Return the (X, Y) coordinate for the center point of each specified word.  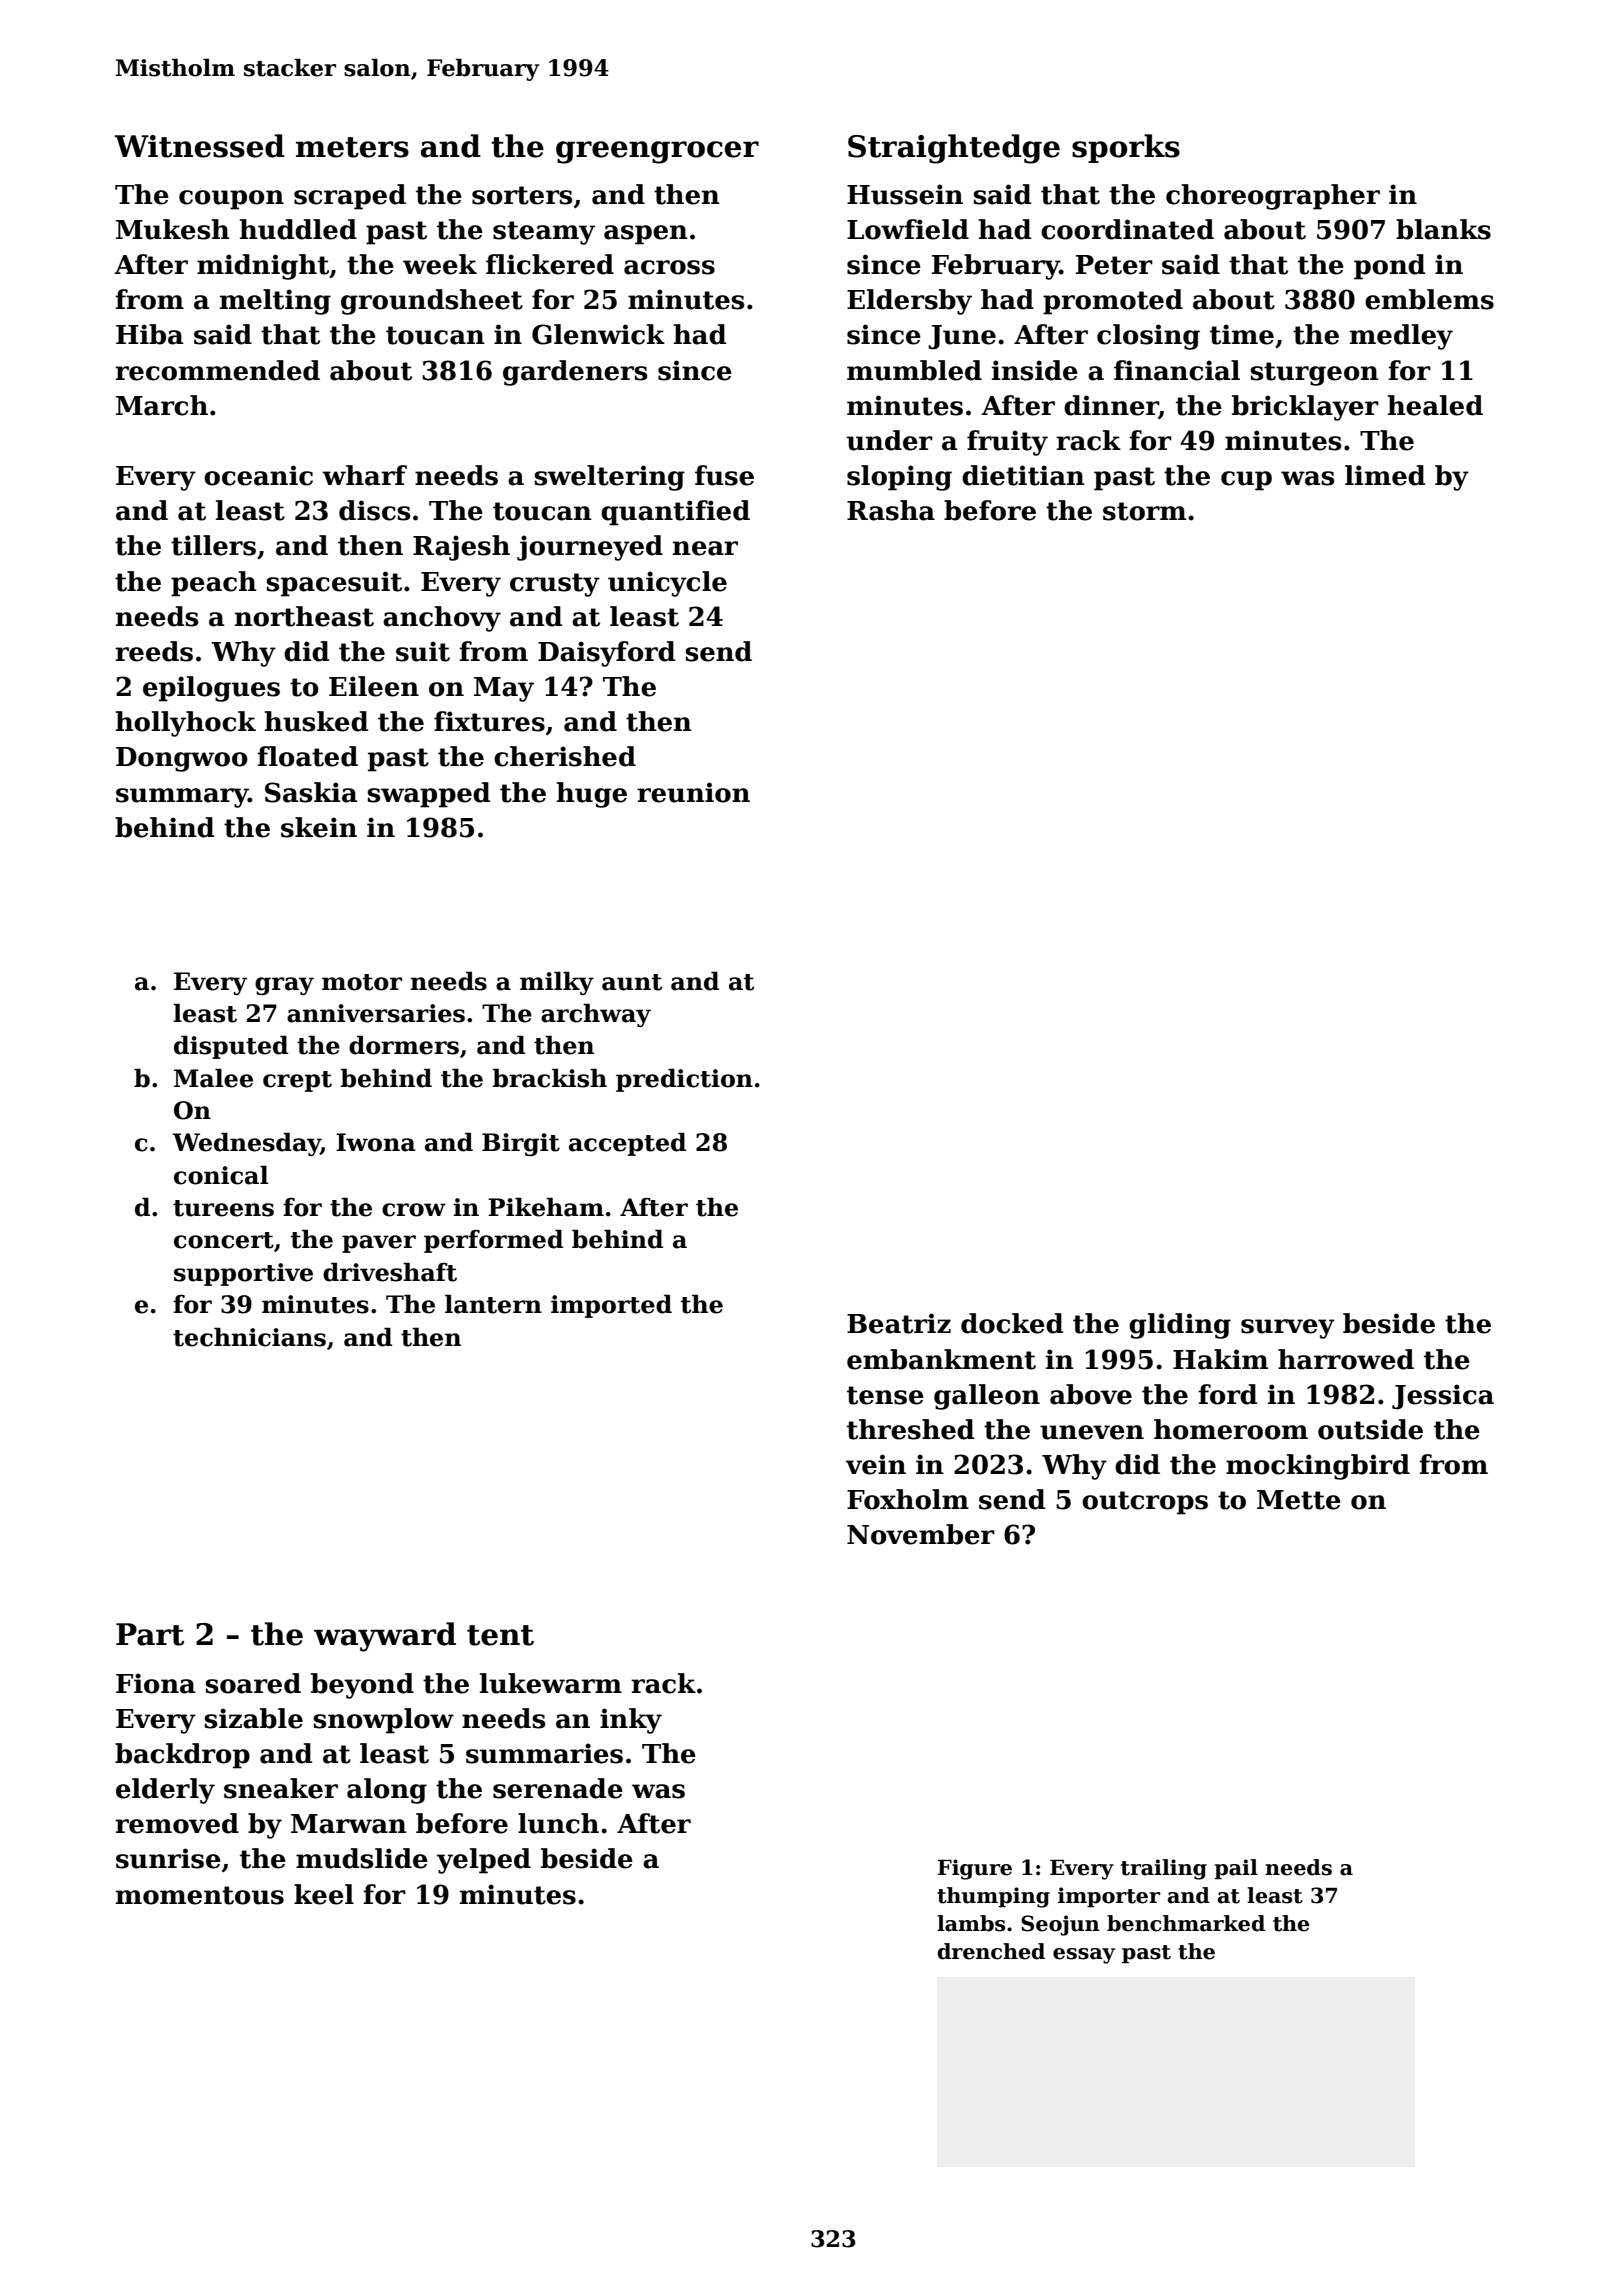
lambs (971, 1923)
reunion (693, 792)
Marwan (349, 1824)
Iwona (376, 1142)
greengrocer (657, 152)
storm (1144, 511)
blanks (1443, 229)
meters (352, 147)
